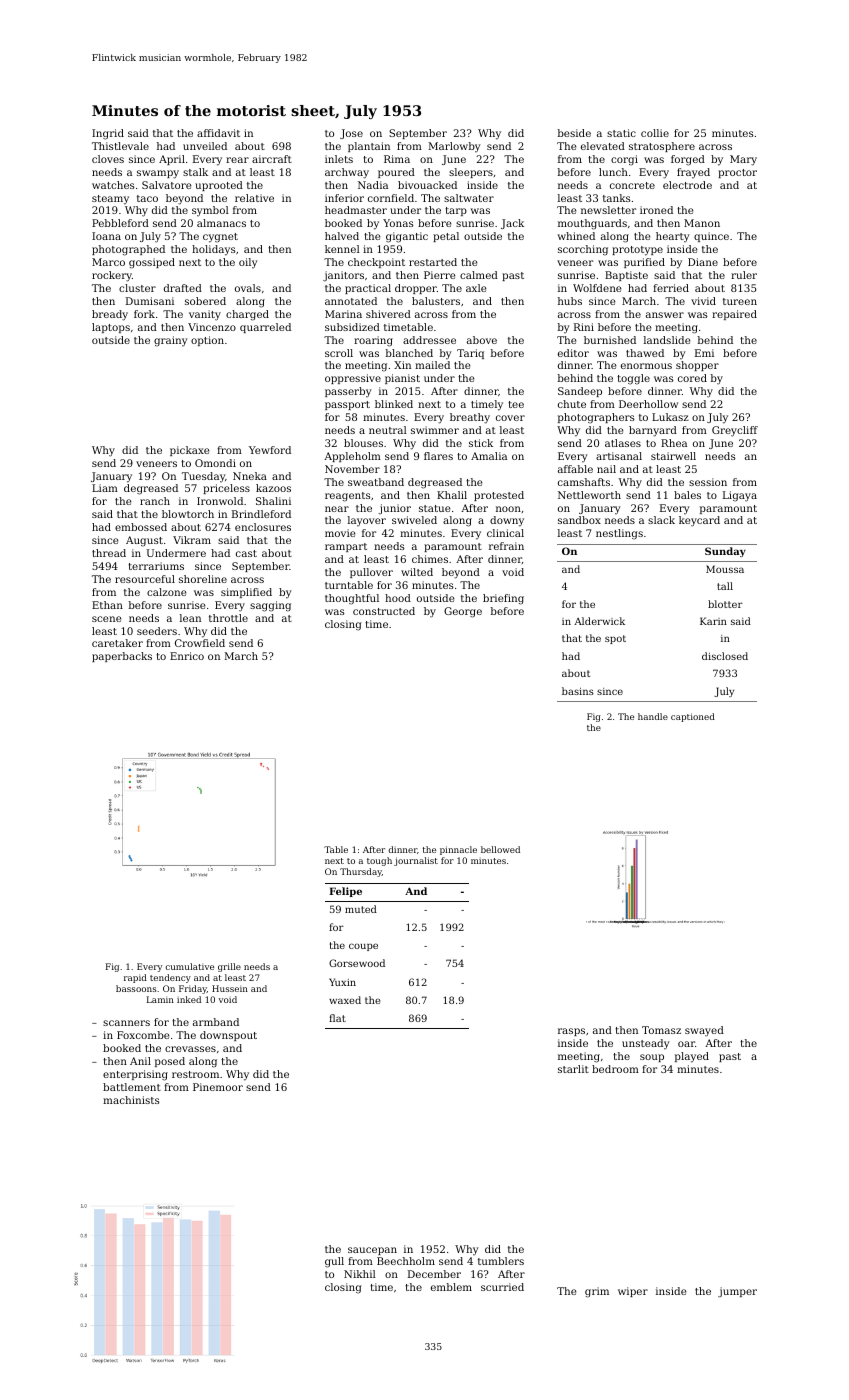 The image size is (849, 1400). What do you see at coordinates (692, 1057) in the image?
I see `played` at bounding box center [692, 1057].
